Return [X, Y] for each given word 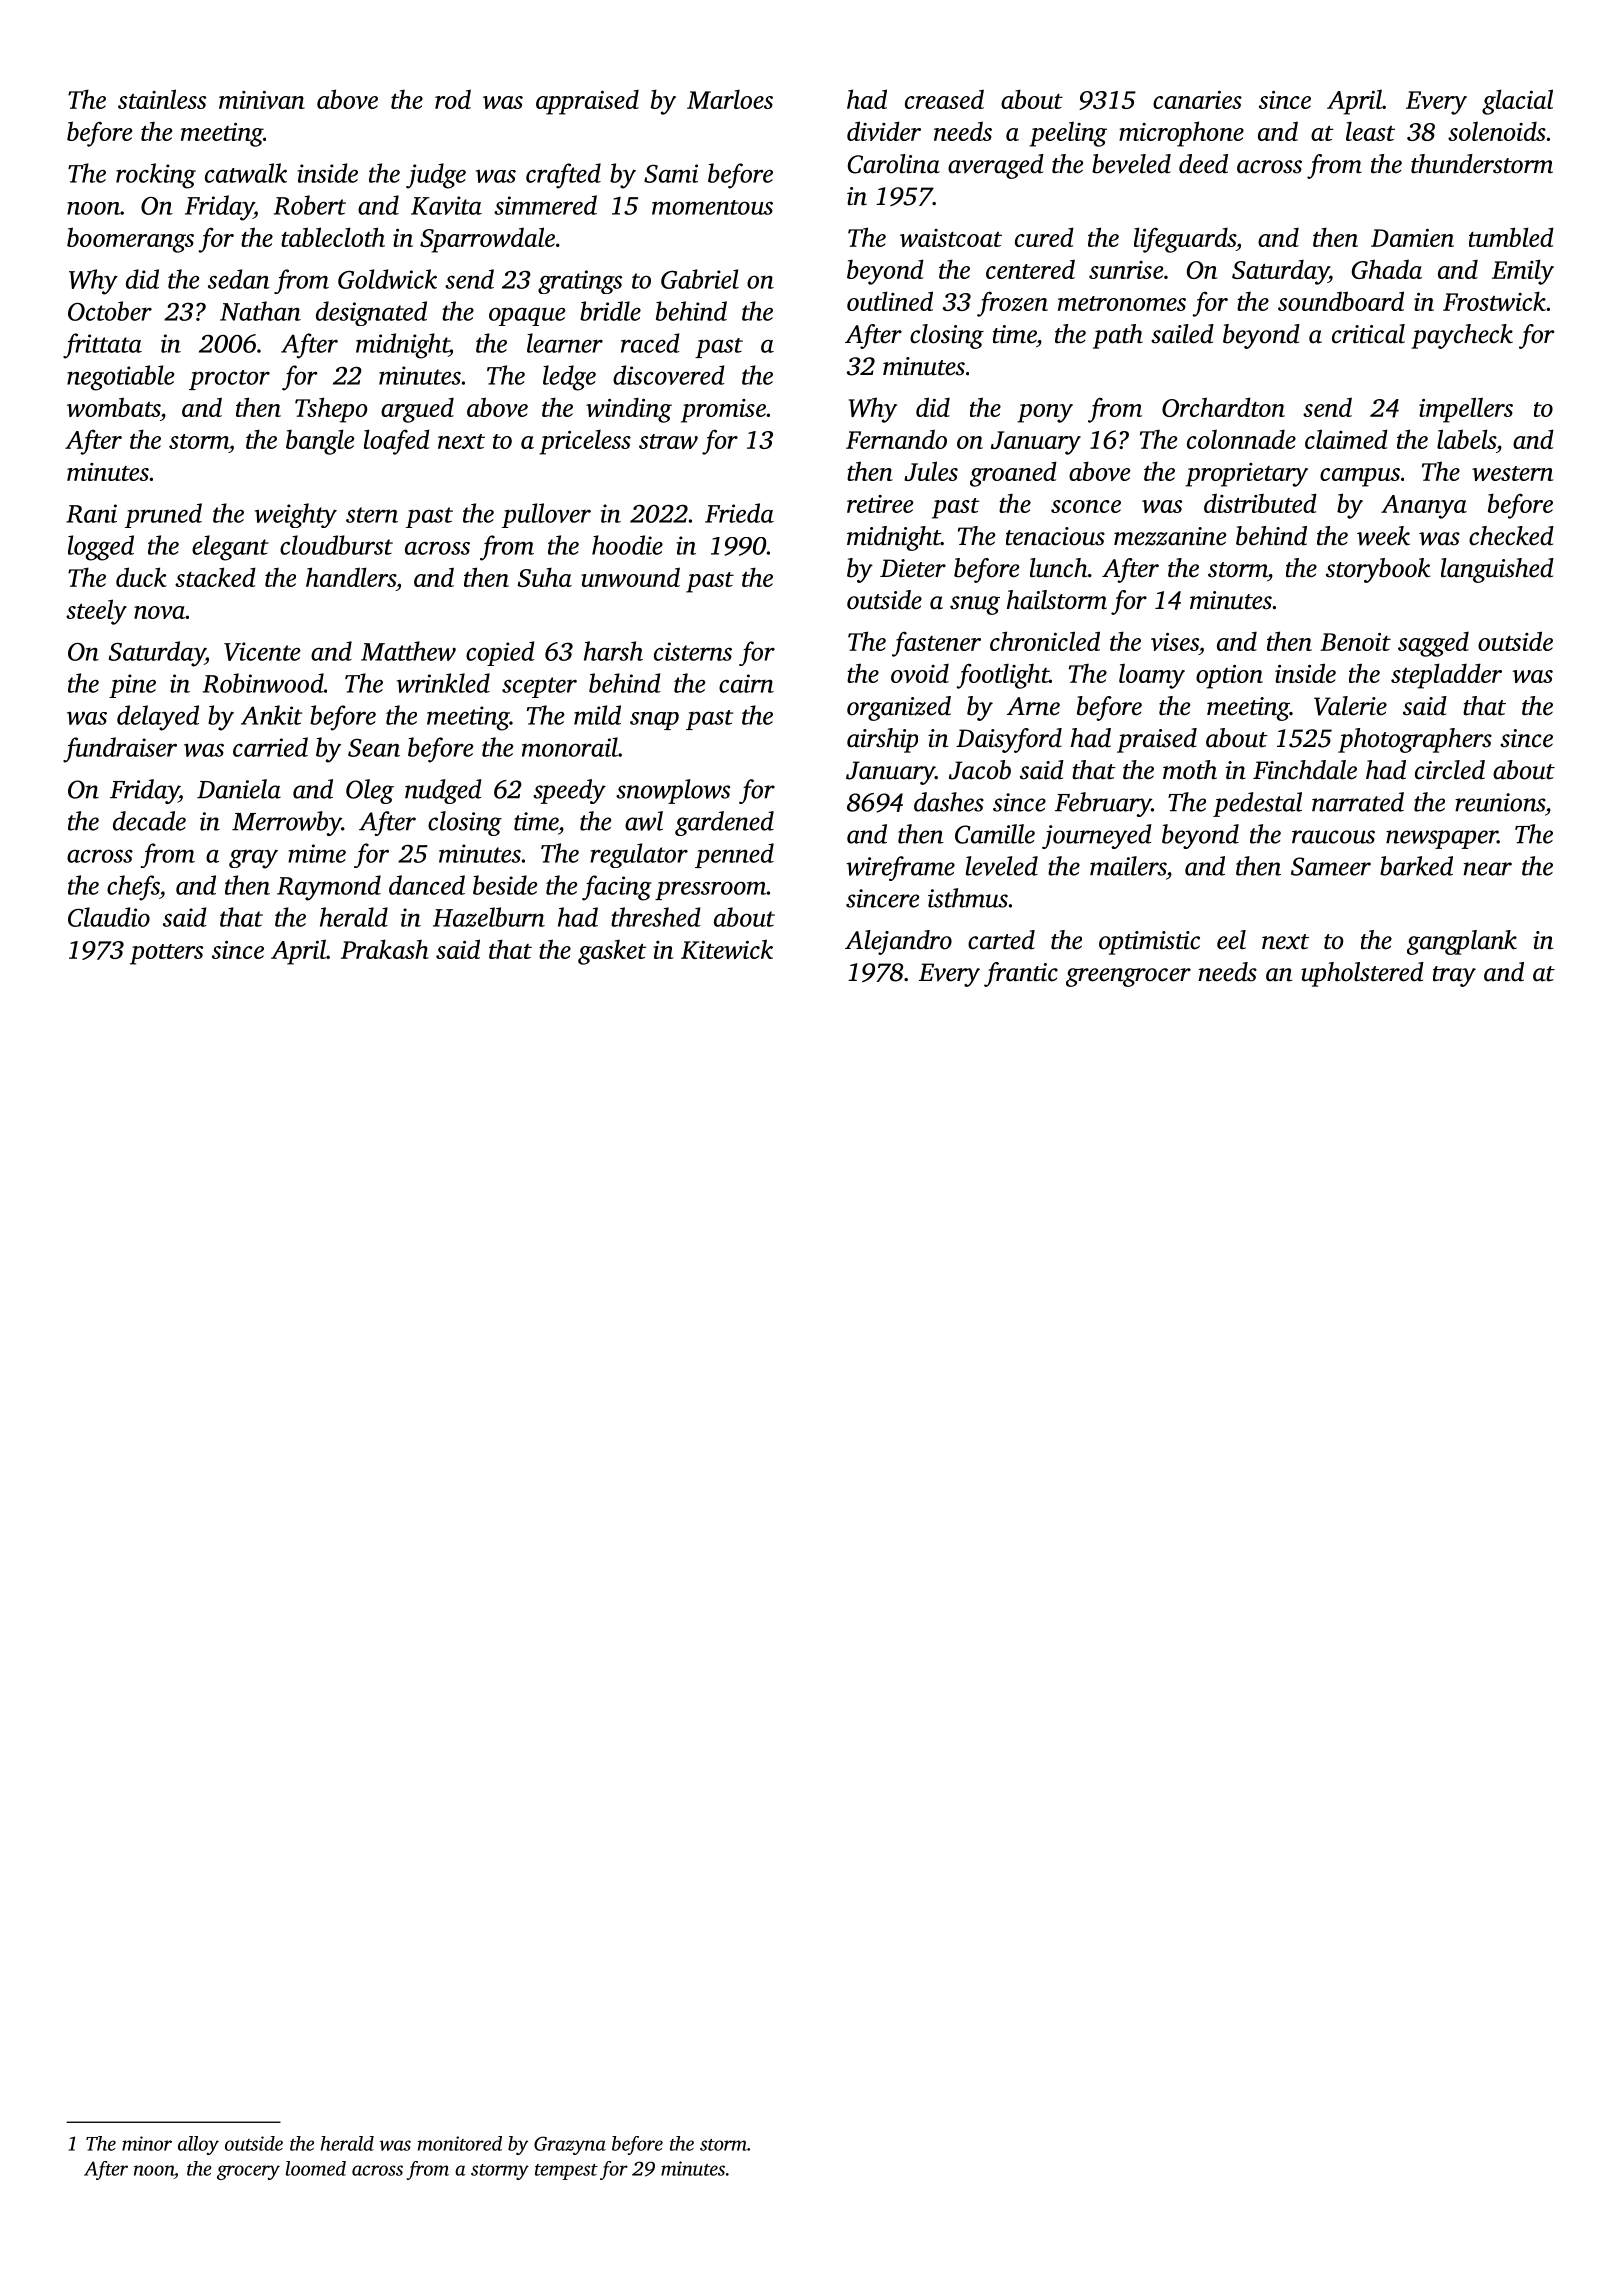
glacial [1517, 102]
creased [944, 99]
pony [1045, 413]
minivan [262, 100]
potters [166, 954]
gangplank [1462, 942]
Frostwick [1494, 301]
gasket [612, 952]
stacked [215, 577]
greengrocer [1128, 977]
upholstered [1362, 974]
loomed [316, 2168]
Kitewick [727, 949]
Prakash [385, 949]
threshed [656, 917]
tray [1454, 976]
